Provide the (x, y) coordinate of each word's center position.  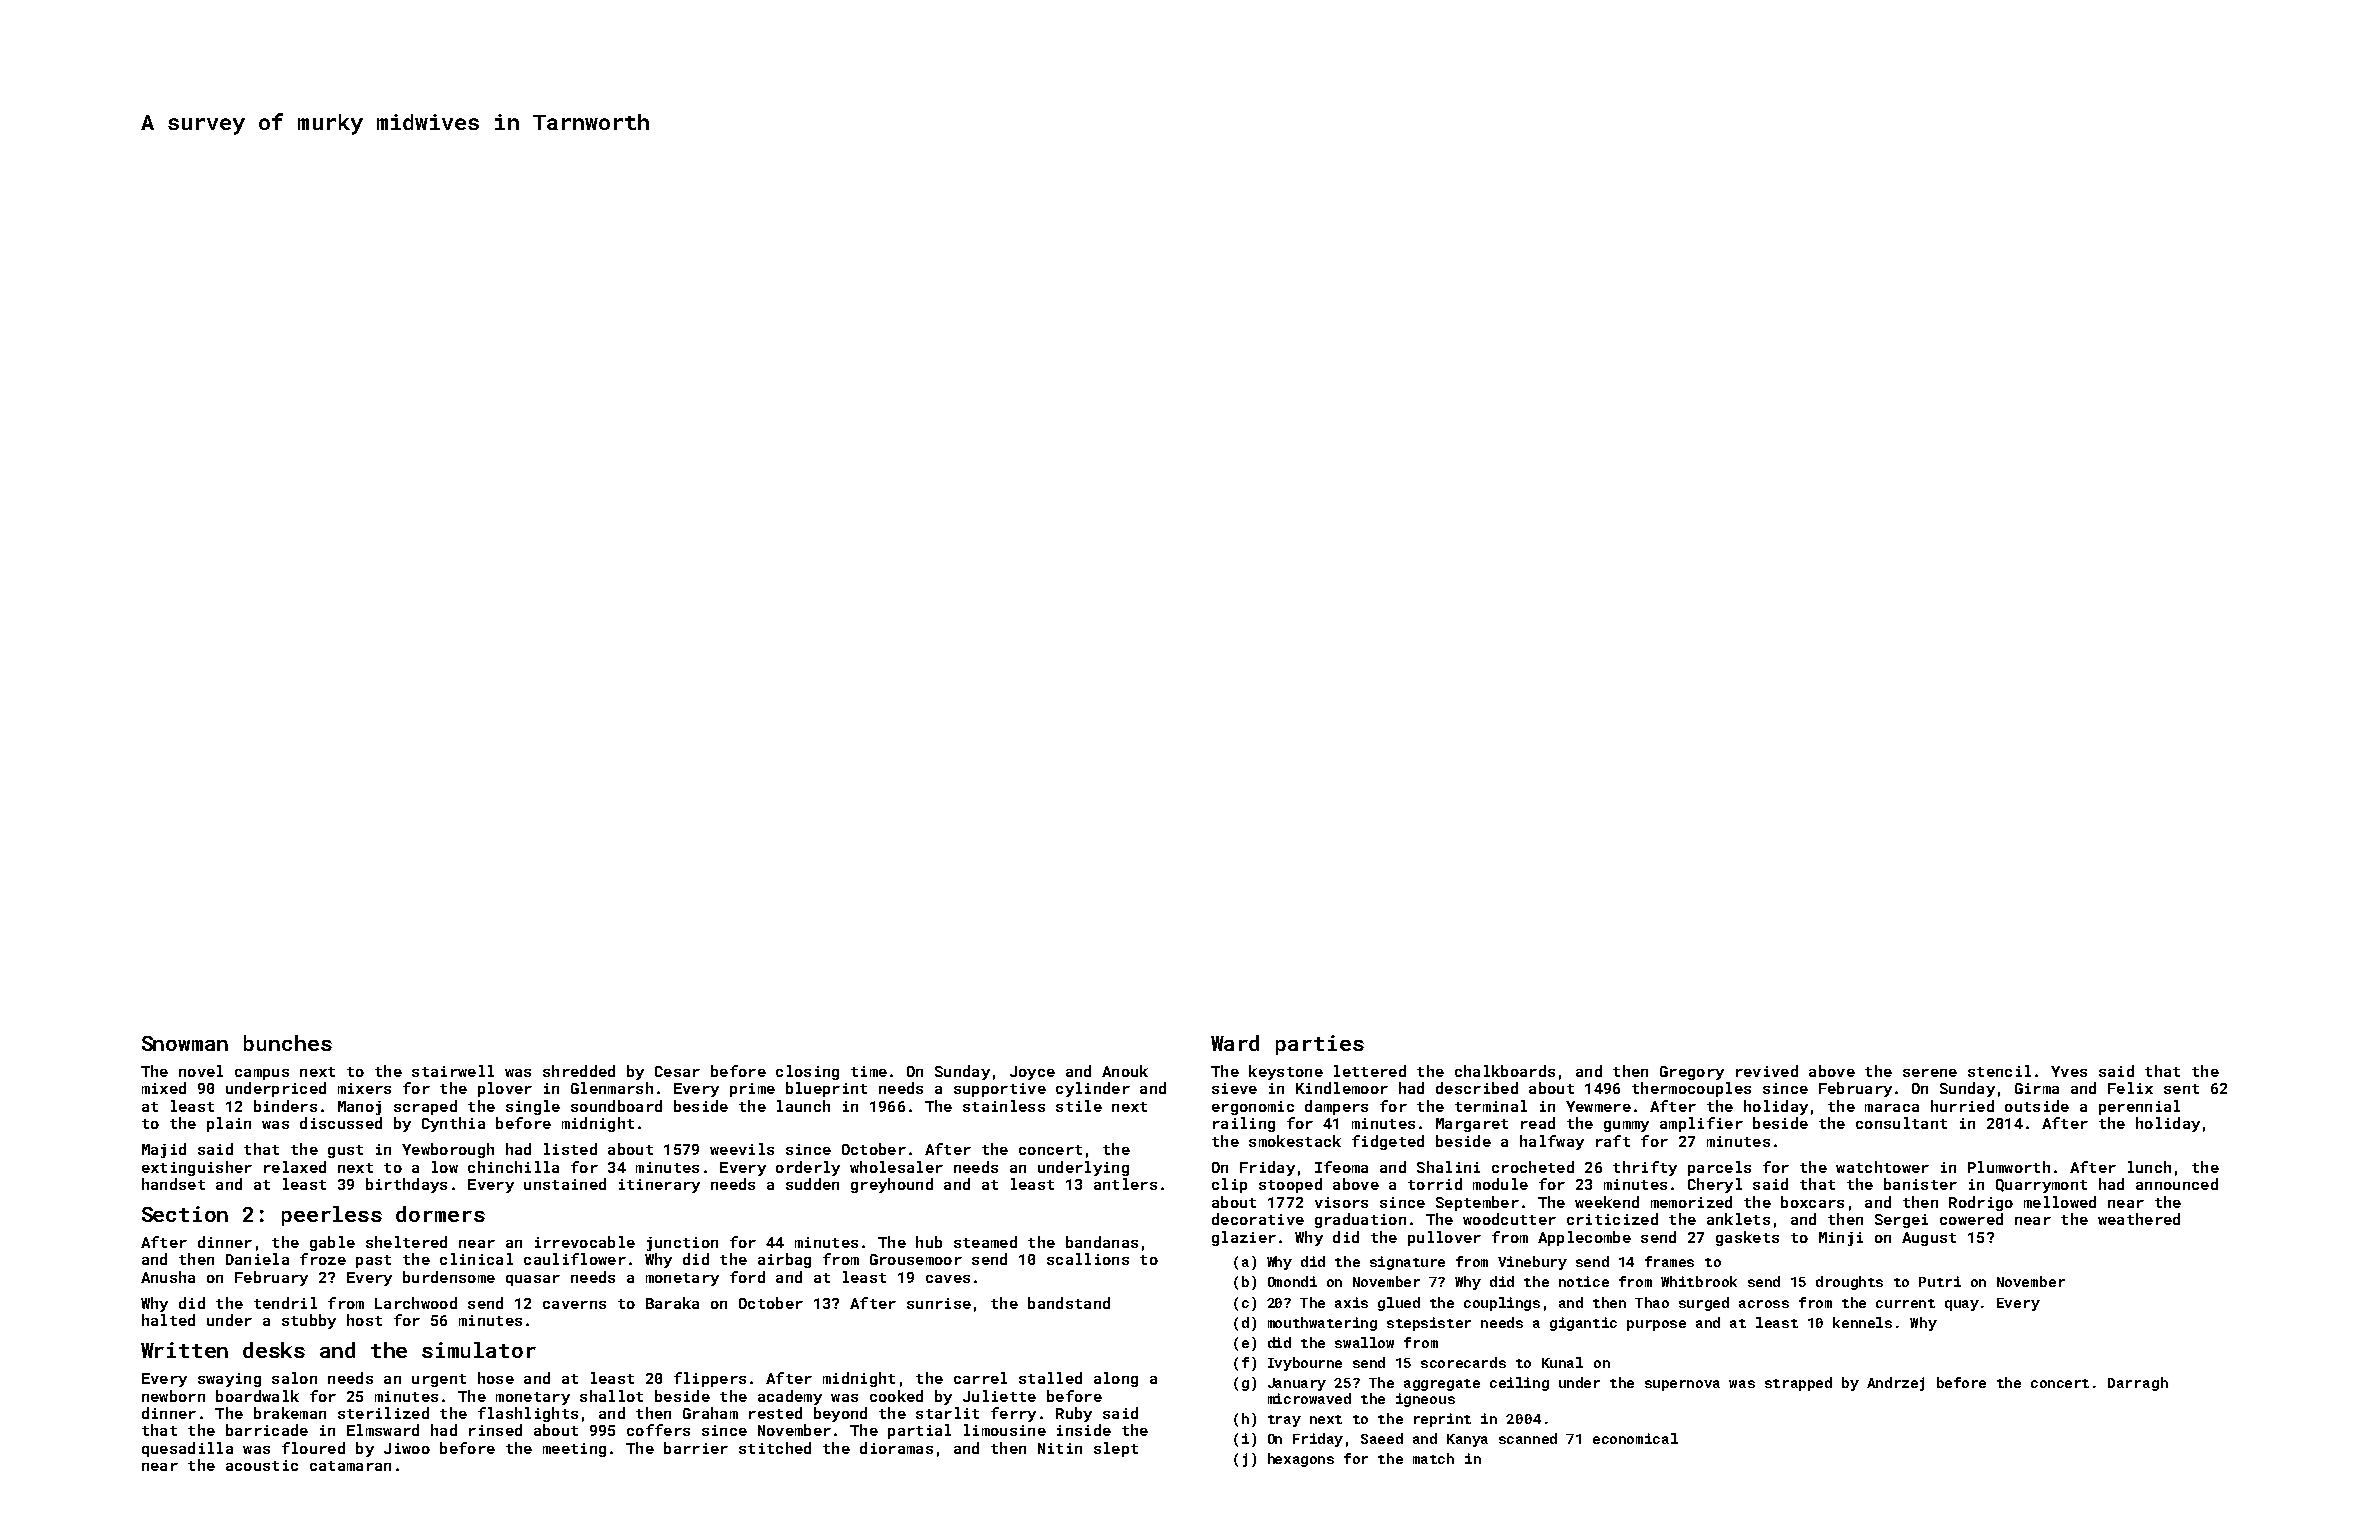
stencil (1999, 1071)
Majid (164, 1150)
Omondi (1292, 1281)
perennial (2139, 1107)
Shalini (1448, 1167)
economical (1635, 1438)
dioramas (896, 1448)
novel (201, 1071)
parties (1320, 1045)
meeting (574, 1450)
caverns (574, 1305)
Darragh (2138, 1384)
